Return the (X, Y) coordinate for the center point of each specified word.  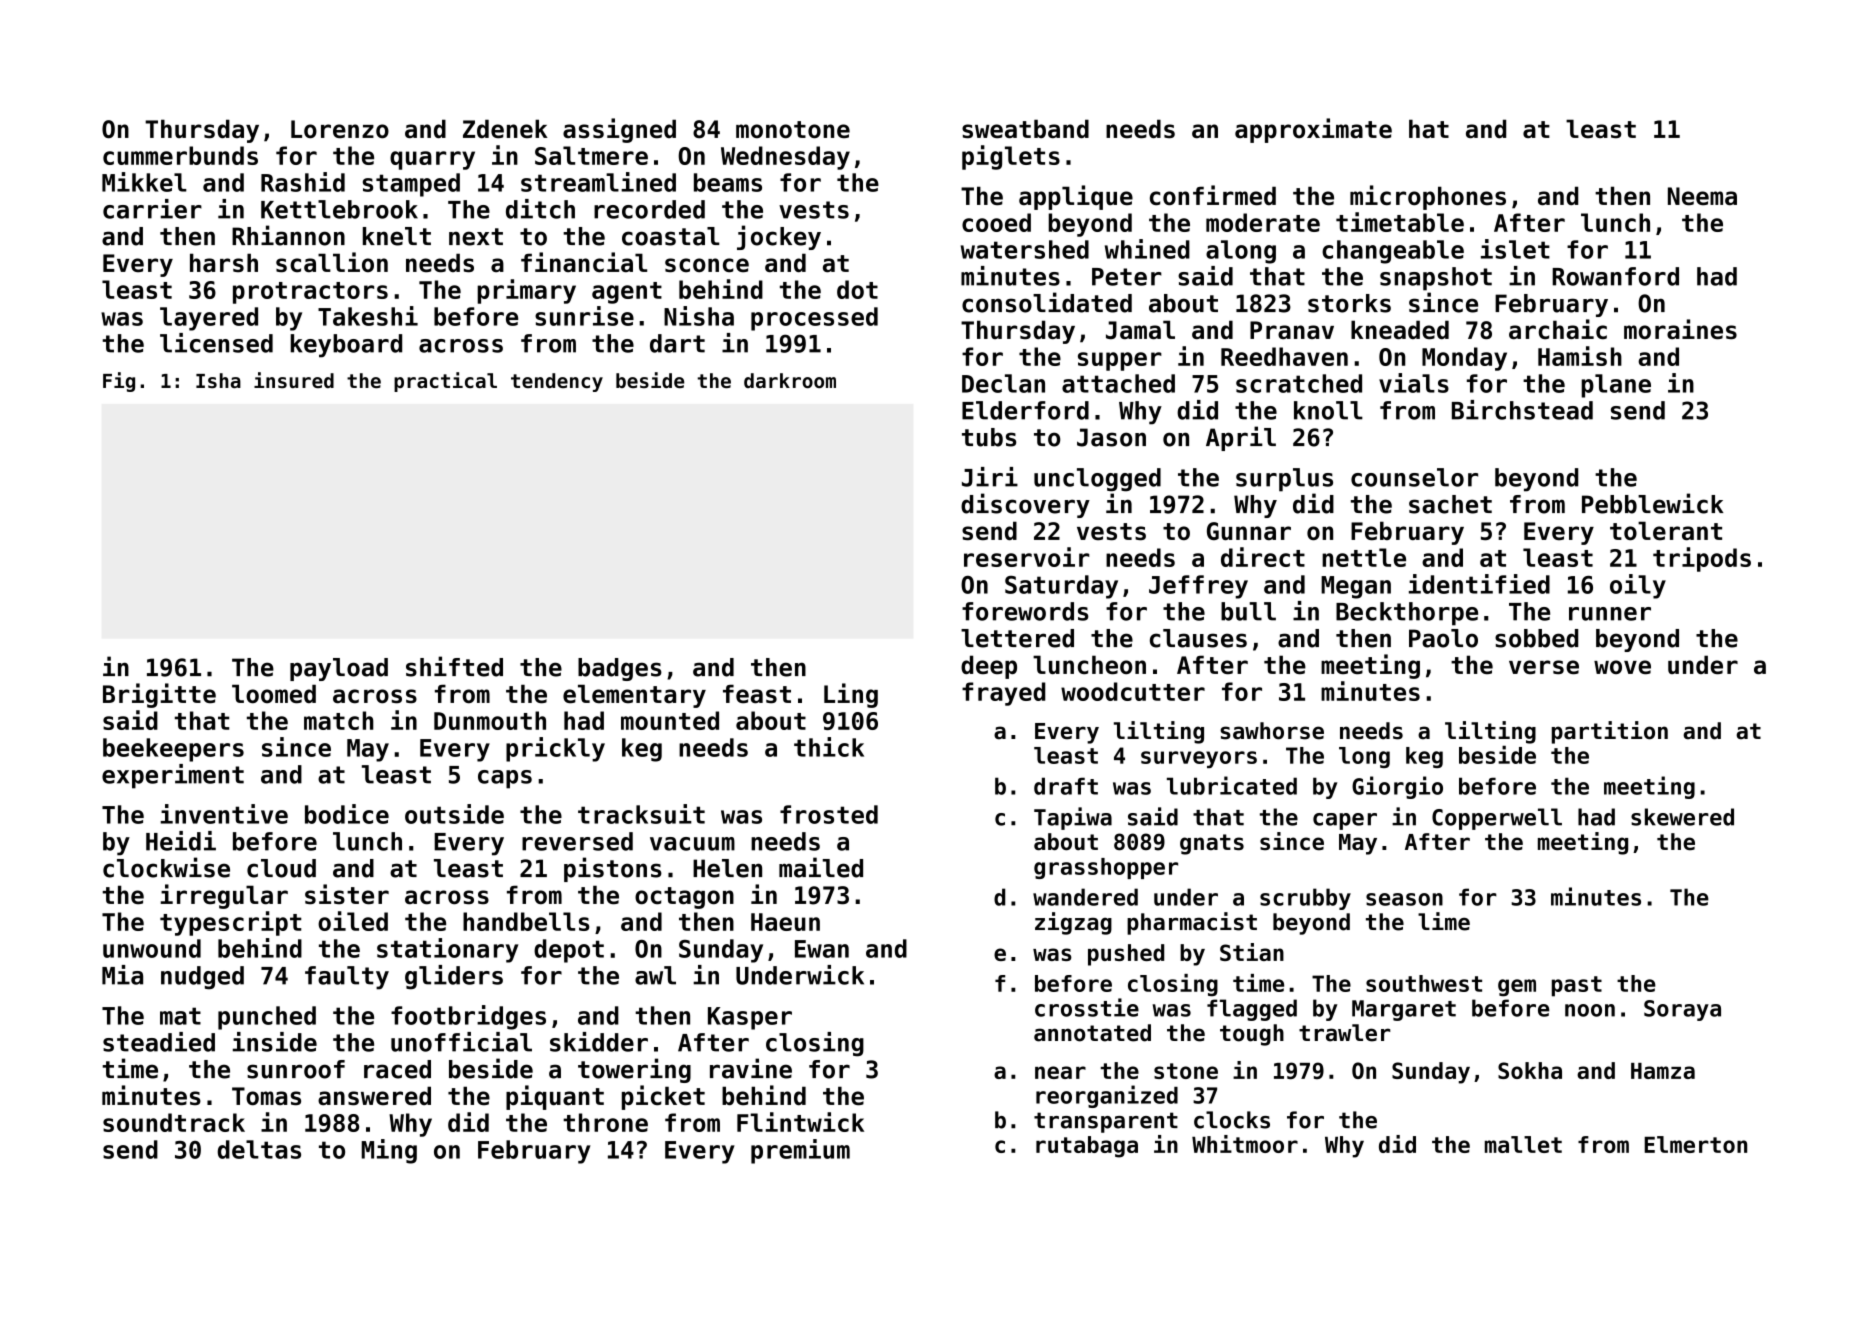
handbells (526, 921)
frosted (829, 814)
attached (1118, 383)
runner (1610, 614)
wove (1622, 667)
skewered (1682, 817)
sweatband (1025, 129)
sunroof (296, 1069)
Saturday (1061, 587)
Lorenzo (340, 129)
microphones (1428, 197)
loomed (274, 694)
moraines (1680, 329)
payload (339, 669)
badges (620, 669)
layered (209, 319)
